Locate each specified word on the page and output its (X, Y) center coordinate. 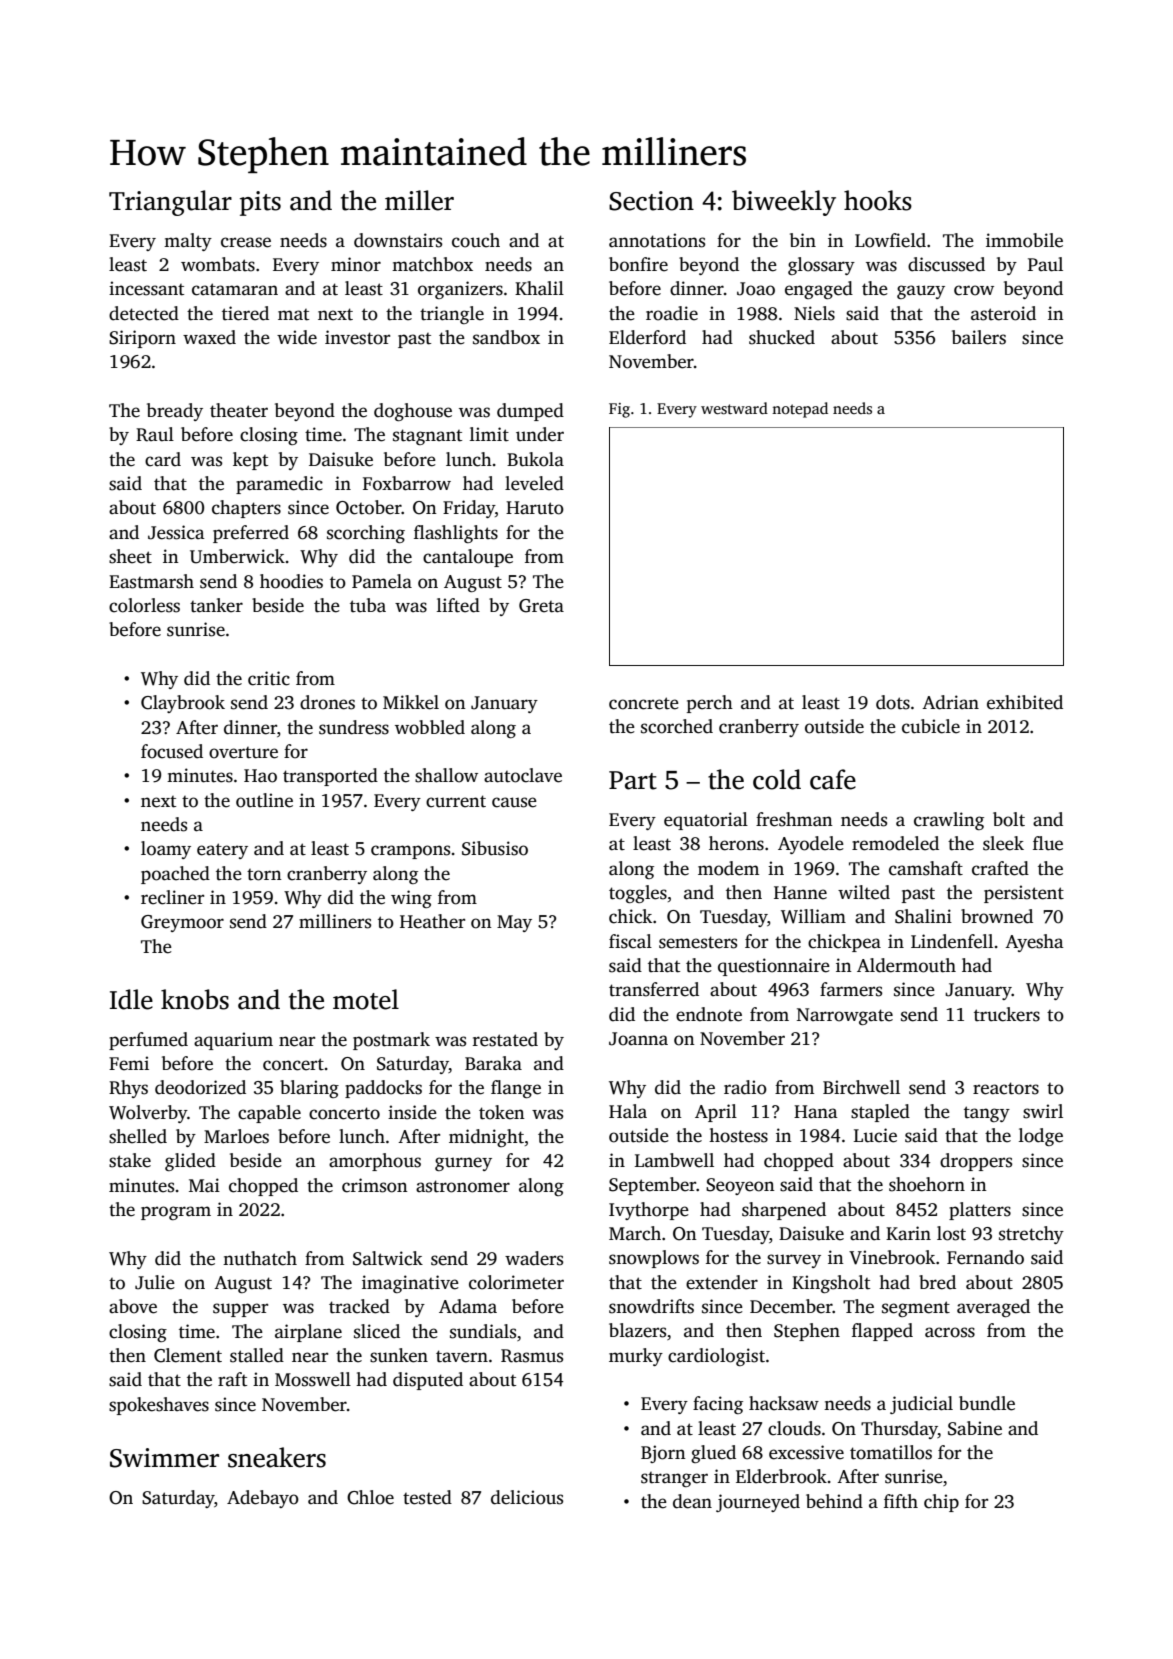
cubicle (931, 726)
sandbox (506, 337)
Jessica (176, 532)
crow (974, 290)
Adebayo (263, 1499)
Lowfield (890, 240)
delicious (527, 1497)
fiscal (630, 941)
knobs (195, 999)
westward (734, 408)
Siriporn (142, 339)
